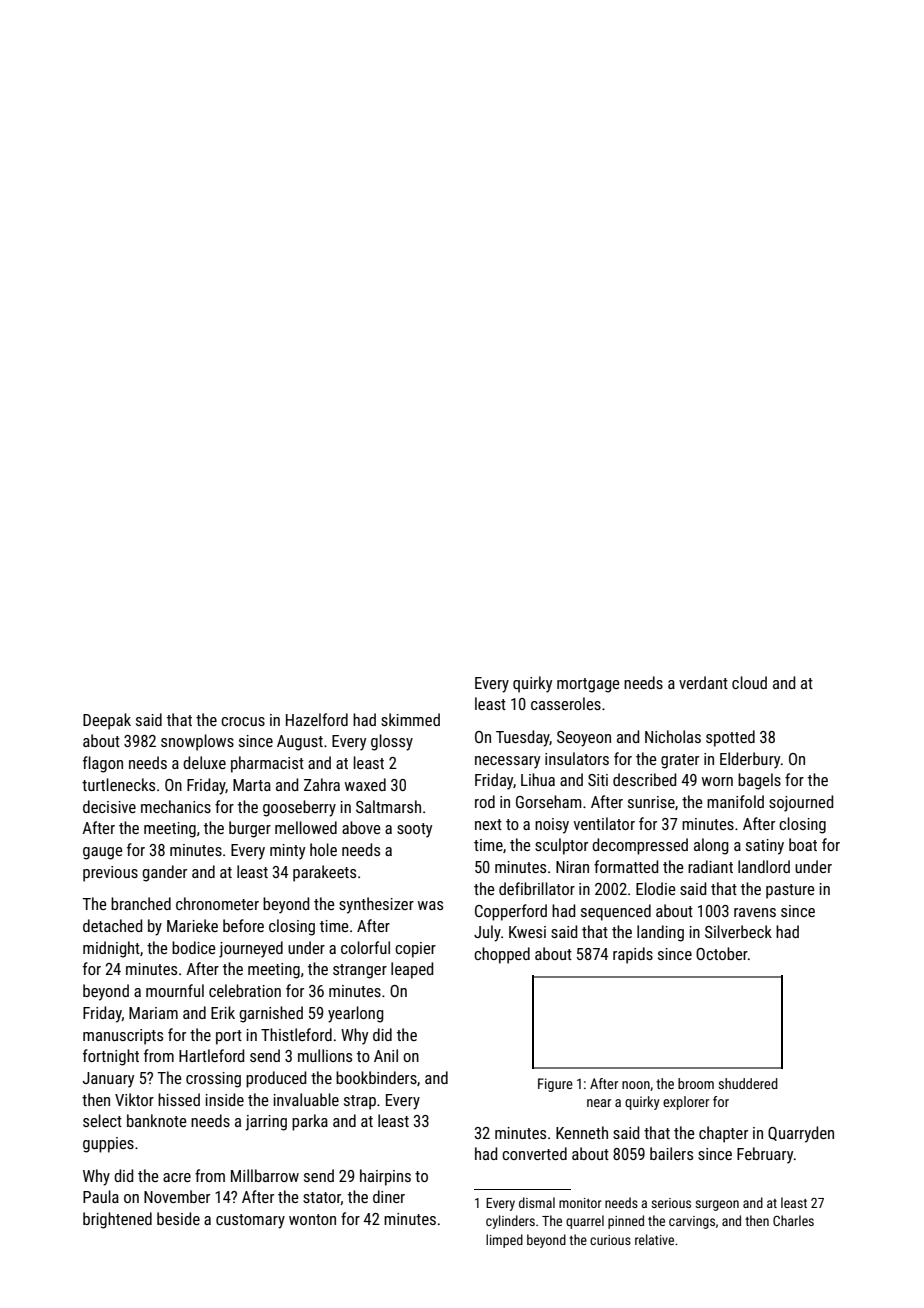 The width and height of the page is (924, 1308). What do you see at coordinates (750, 760) in the page?
I see `Elderbury` at bounding box center [750, 760].
